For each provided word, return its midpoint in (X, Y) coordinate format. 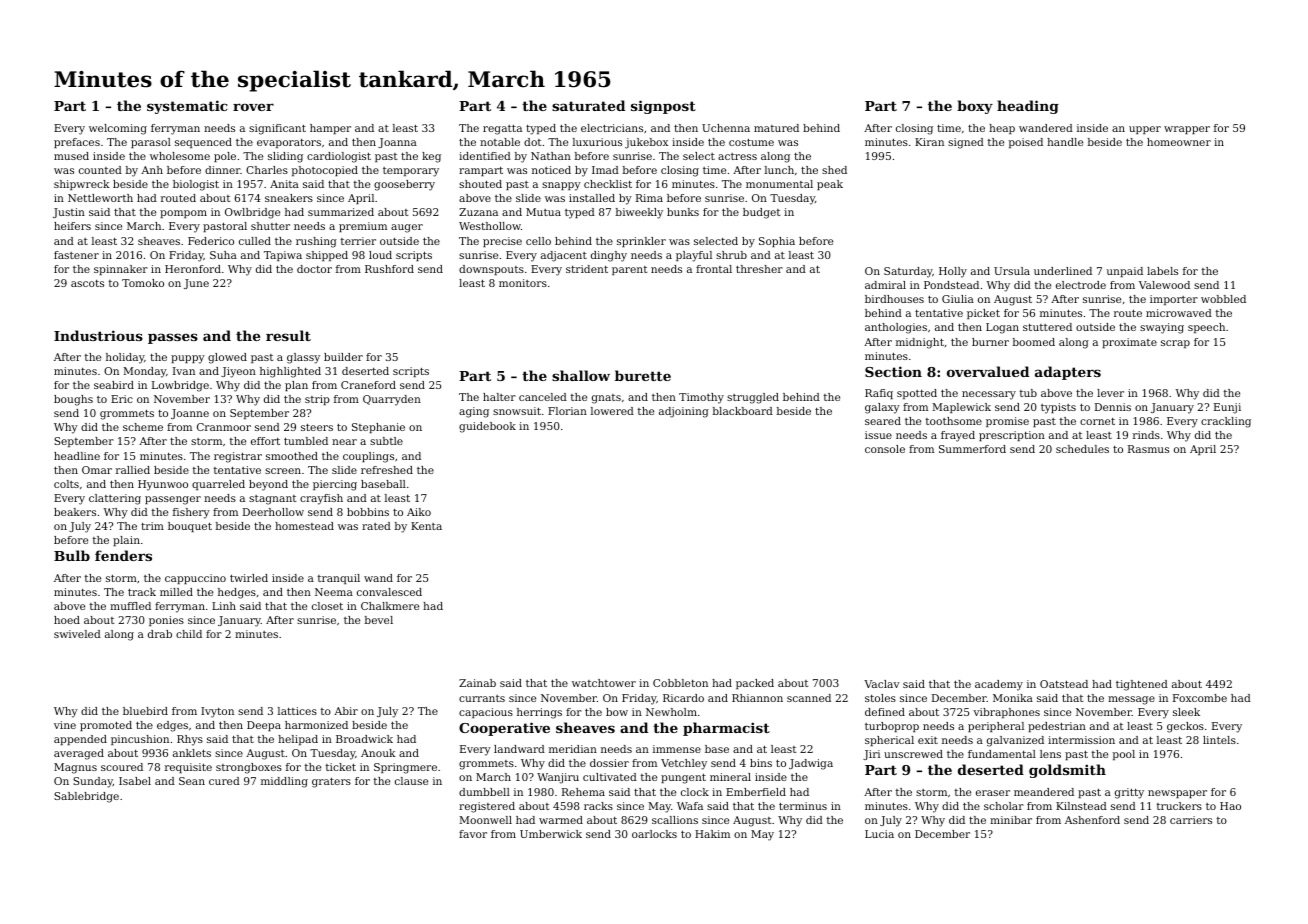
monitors (523, 283)
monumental (779, 184)
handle (1065, 142)
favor (473, 834)
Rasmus (1148, 449)
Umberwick (551, 834)
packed (755, 684)
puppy (188, 359)
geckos (1185, 727)
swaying (1162, 328)
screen (283, 471)
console (885, 449)
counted (100, 170)
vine (65, 725)
